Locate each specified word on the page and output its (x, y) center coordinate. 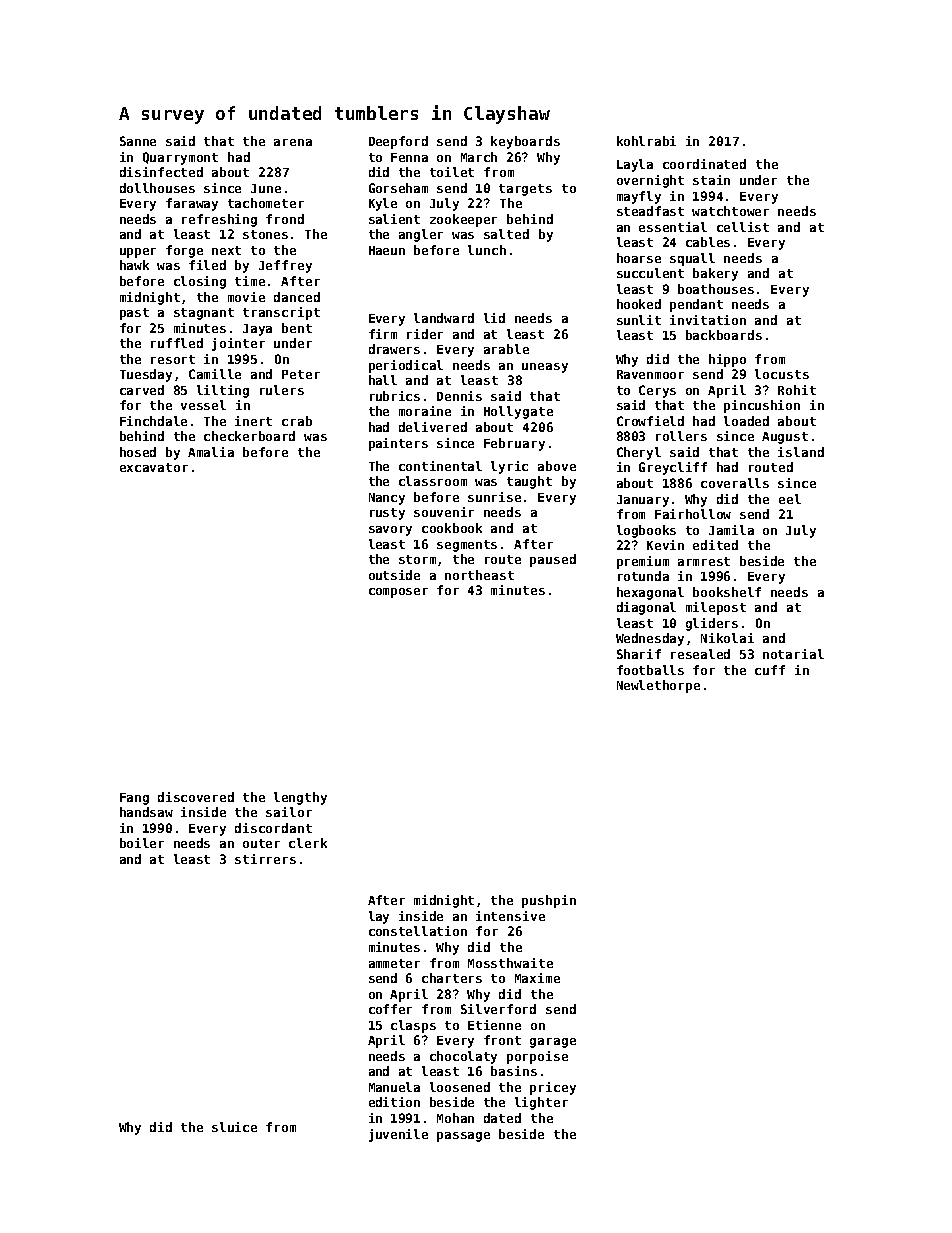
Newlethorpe (658, 686)
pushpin (549, 901)
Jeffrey (285, 266)
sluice (234, 1127)
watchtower (730, 211)
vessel (203, 405)
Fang (134, 799)
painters (398, 444)
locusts (782, 374)
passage (463, 1137)
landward (444, 318)
